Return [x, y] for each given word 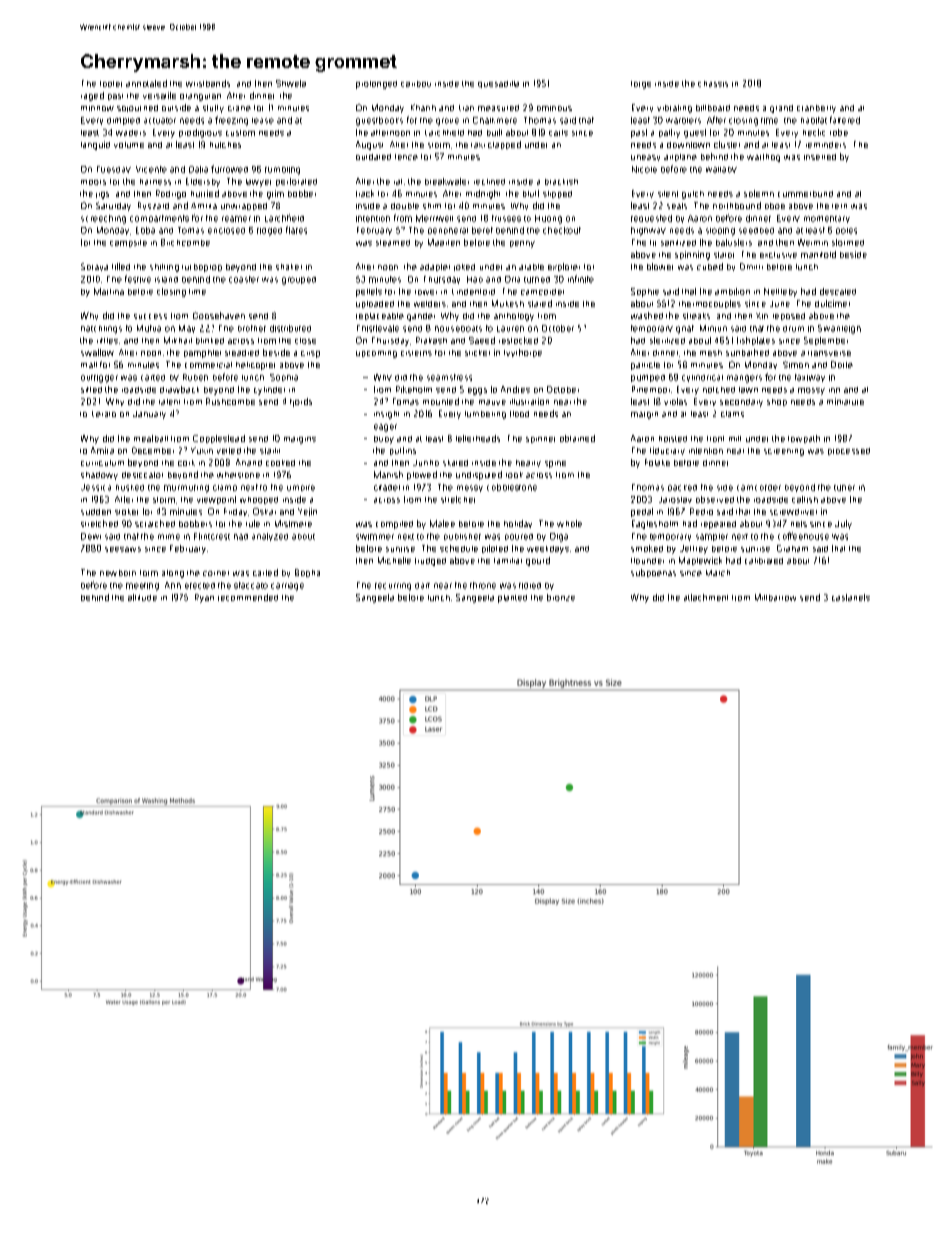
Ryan [204, 598]
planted [512, 599]
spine [555, 464]
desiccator [142, 475]
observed [715, 499]
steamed [393, 243]
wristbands [208, 83]
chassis [713, 84]
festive [138, 279]
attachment [706, 597]
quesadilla [498, 84]
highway [648, 231]
